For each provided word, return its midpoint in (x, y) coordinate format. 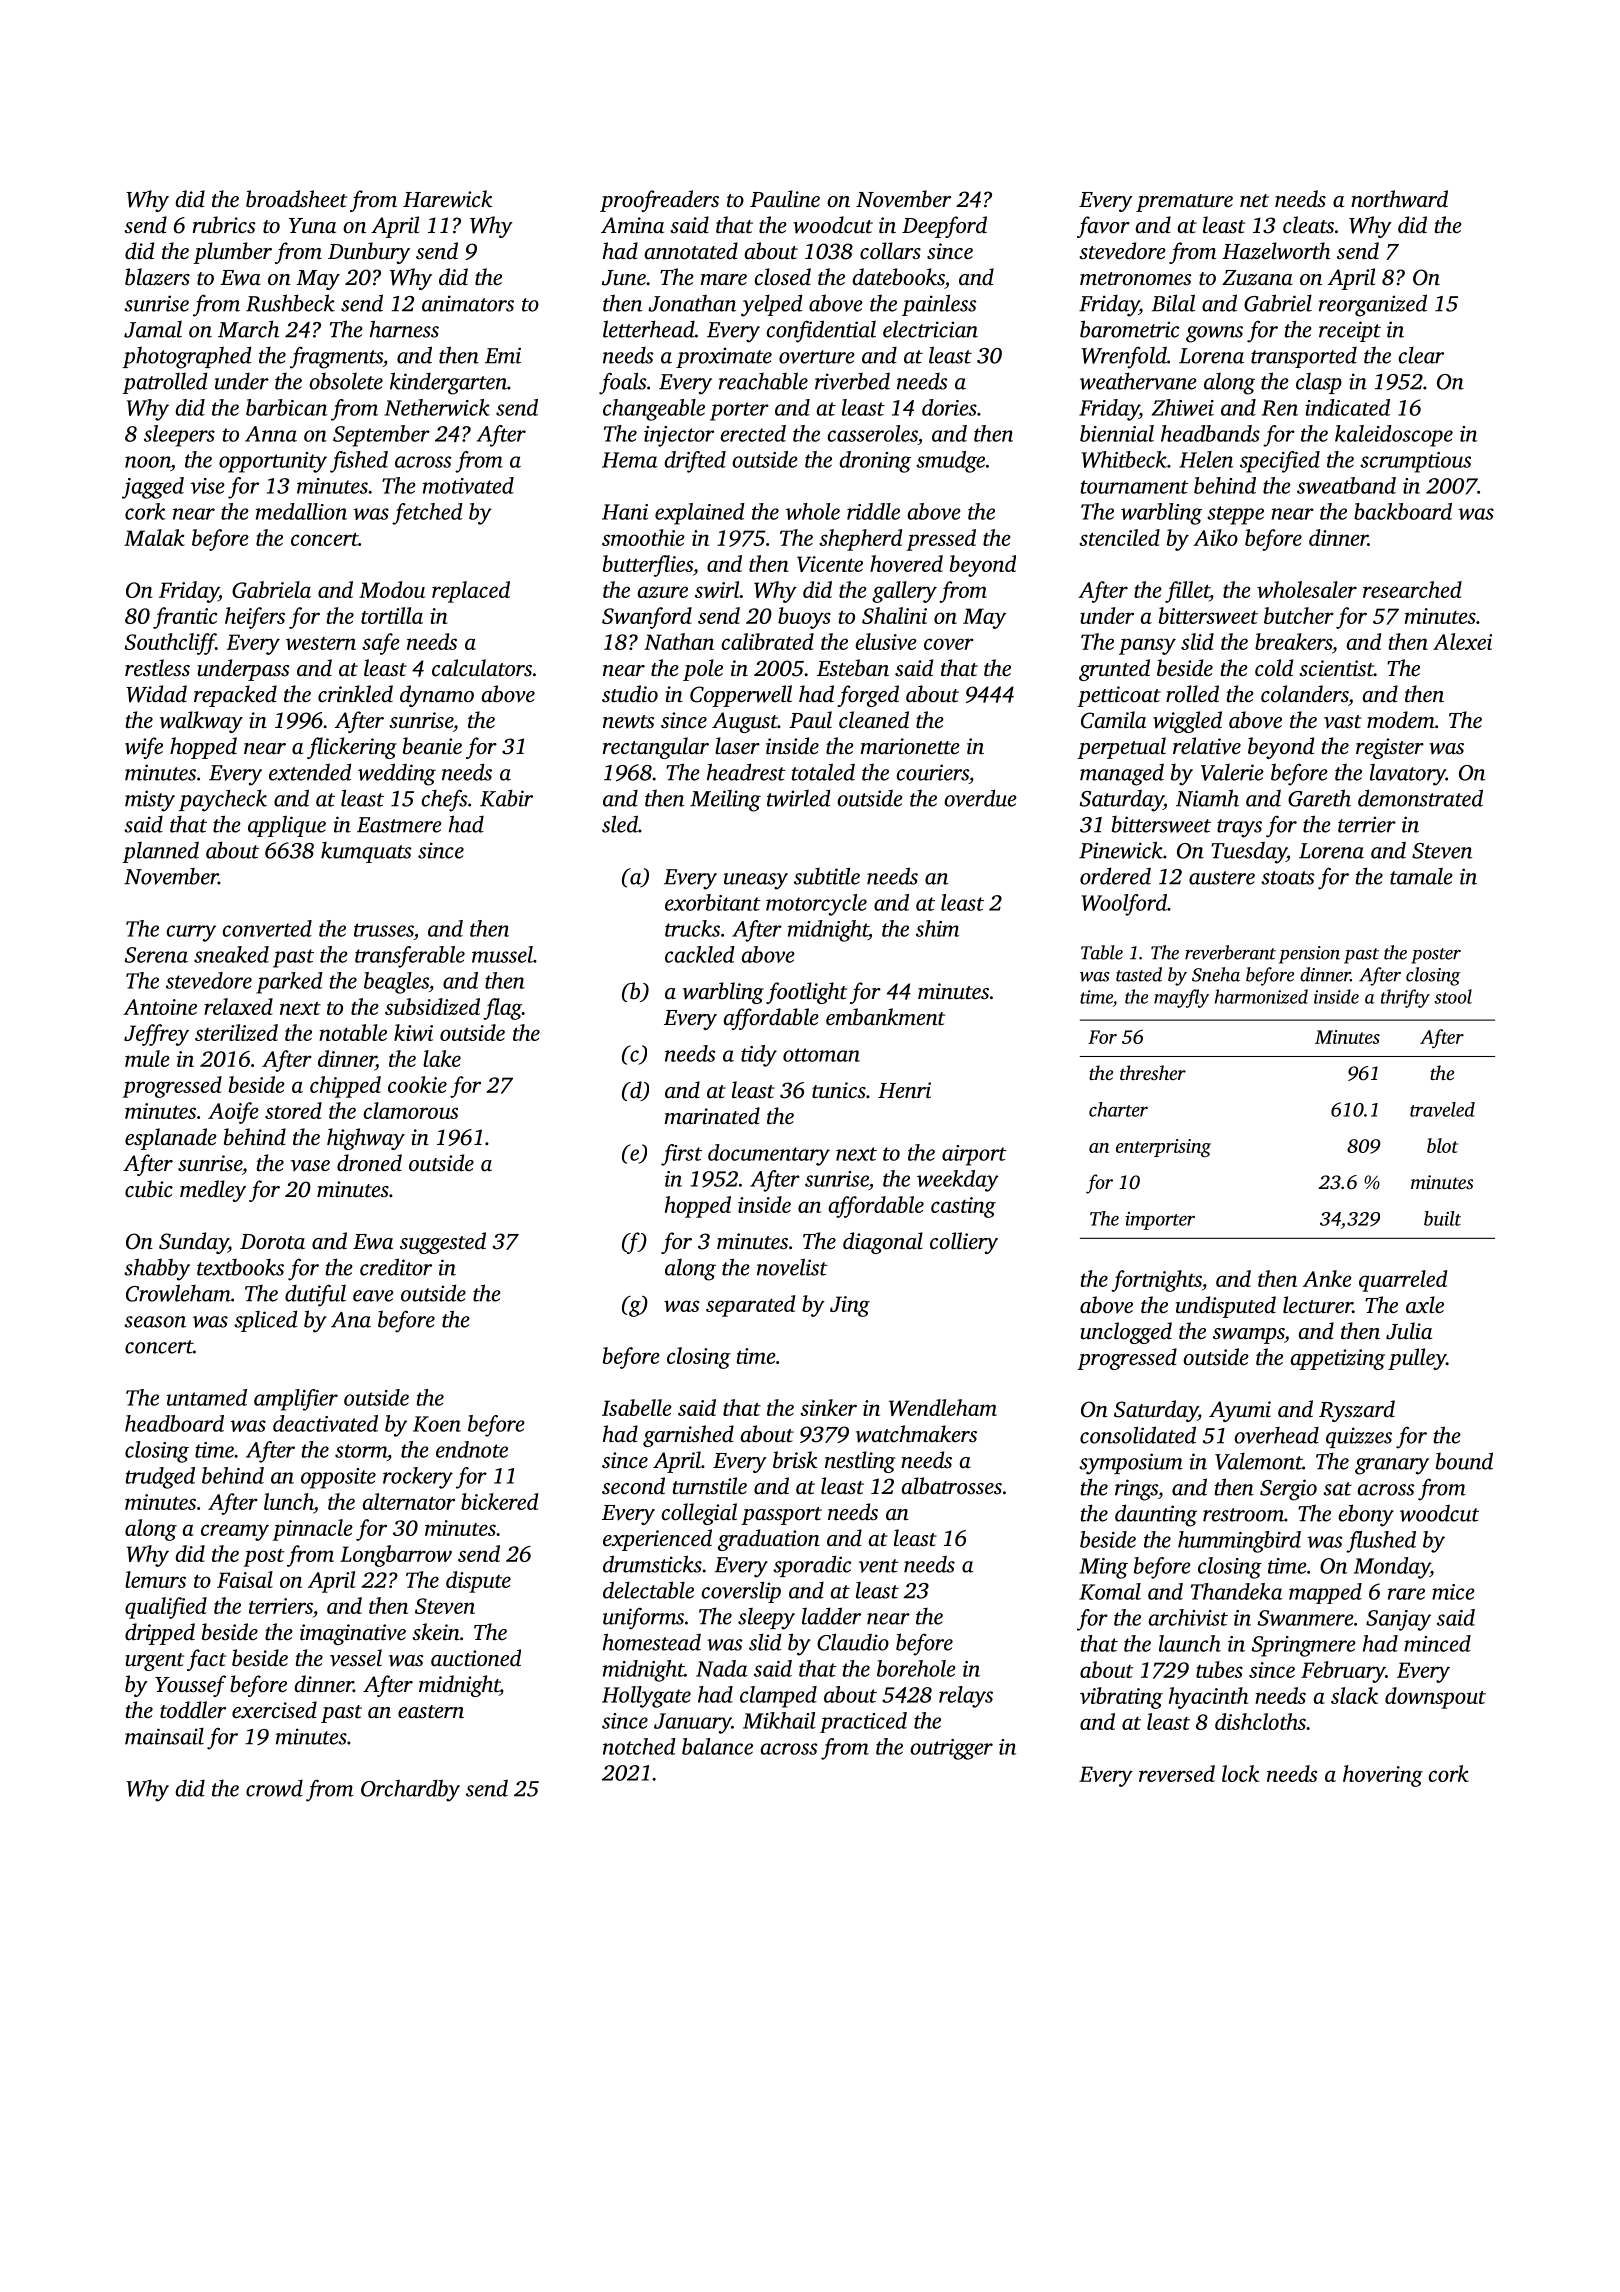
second (633, 1486)
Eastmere (399, 825)
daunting (1156, 1515)
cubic (149, 1189)
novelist (792, 1267)
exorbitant (713, 902)
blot (1442, 1145)
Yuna (312, 226)
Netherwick (437, 407)
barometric (1129, 329)
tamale (1421, 876)
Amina (632, 225)
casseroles (872, 433)
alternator (409, 1501)
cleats (1308, 225)
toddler (193, 1710)
